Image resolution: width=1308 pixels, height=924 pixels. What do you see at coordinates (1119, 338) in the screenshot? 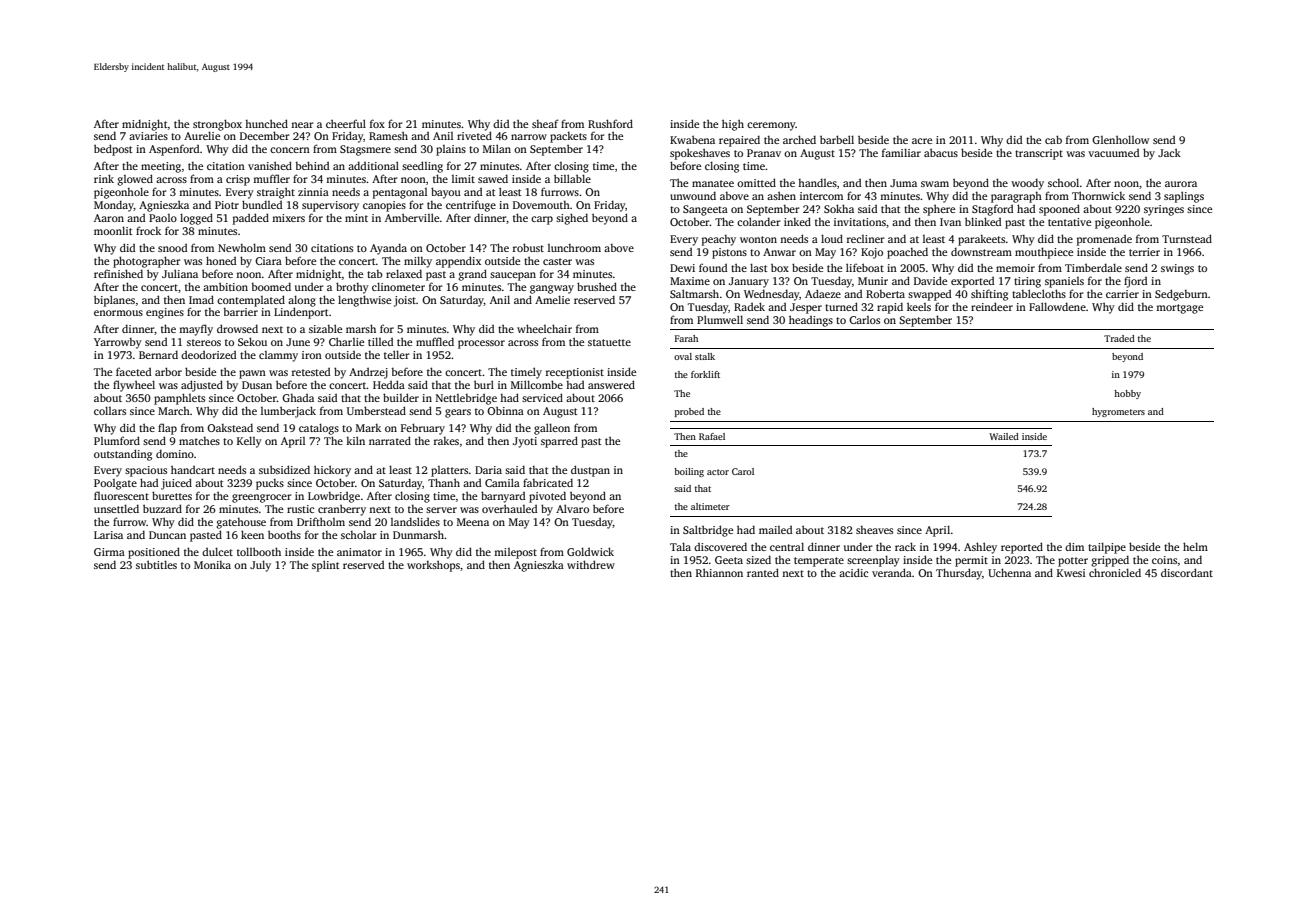
I see `Traded` at bounding box center [1119, 338].
